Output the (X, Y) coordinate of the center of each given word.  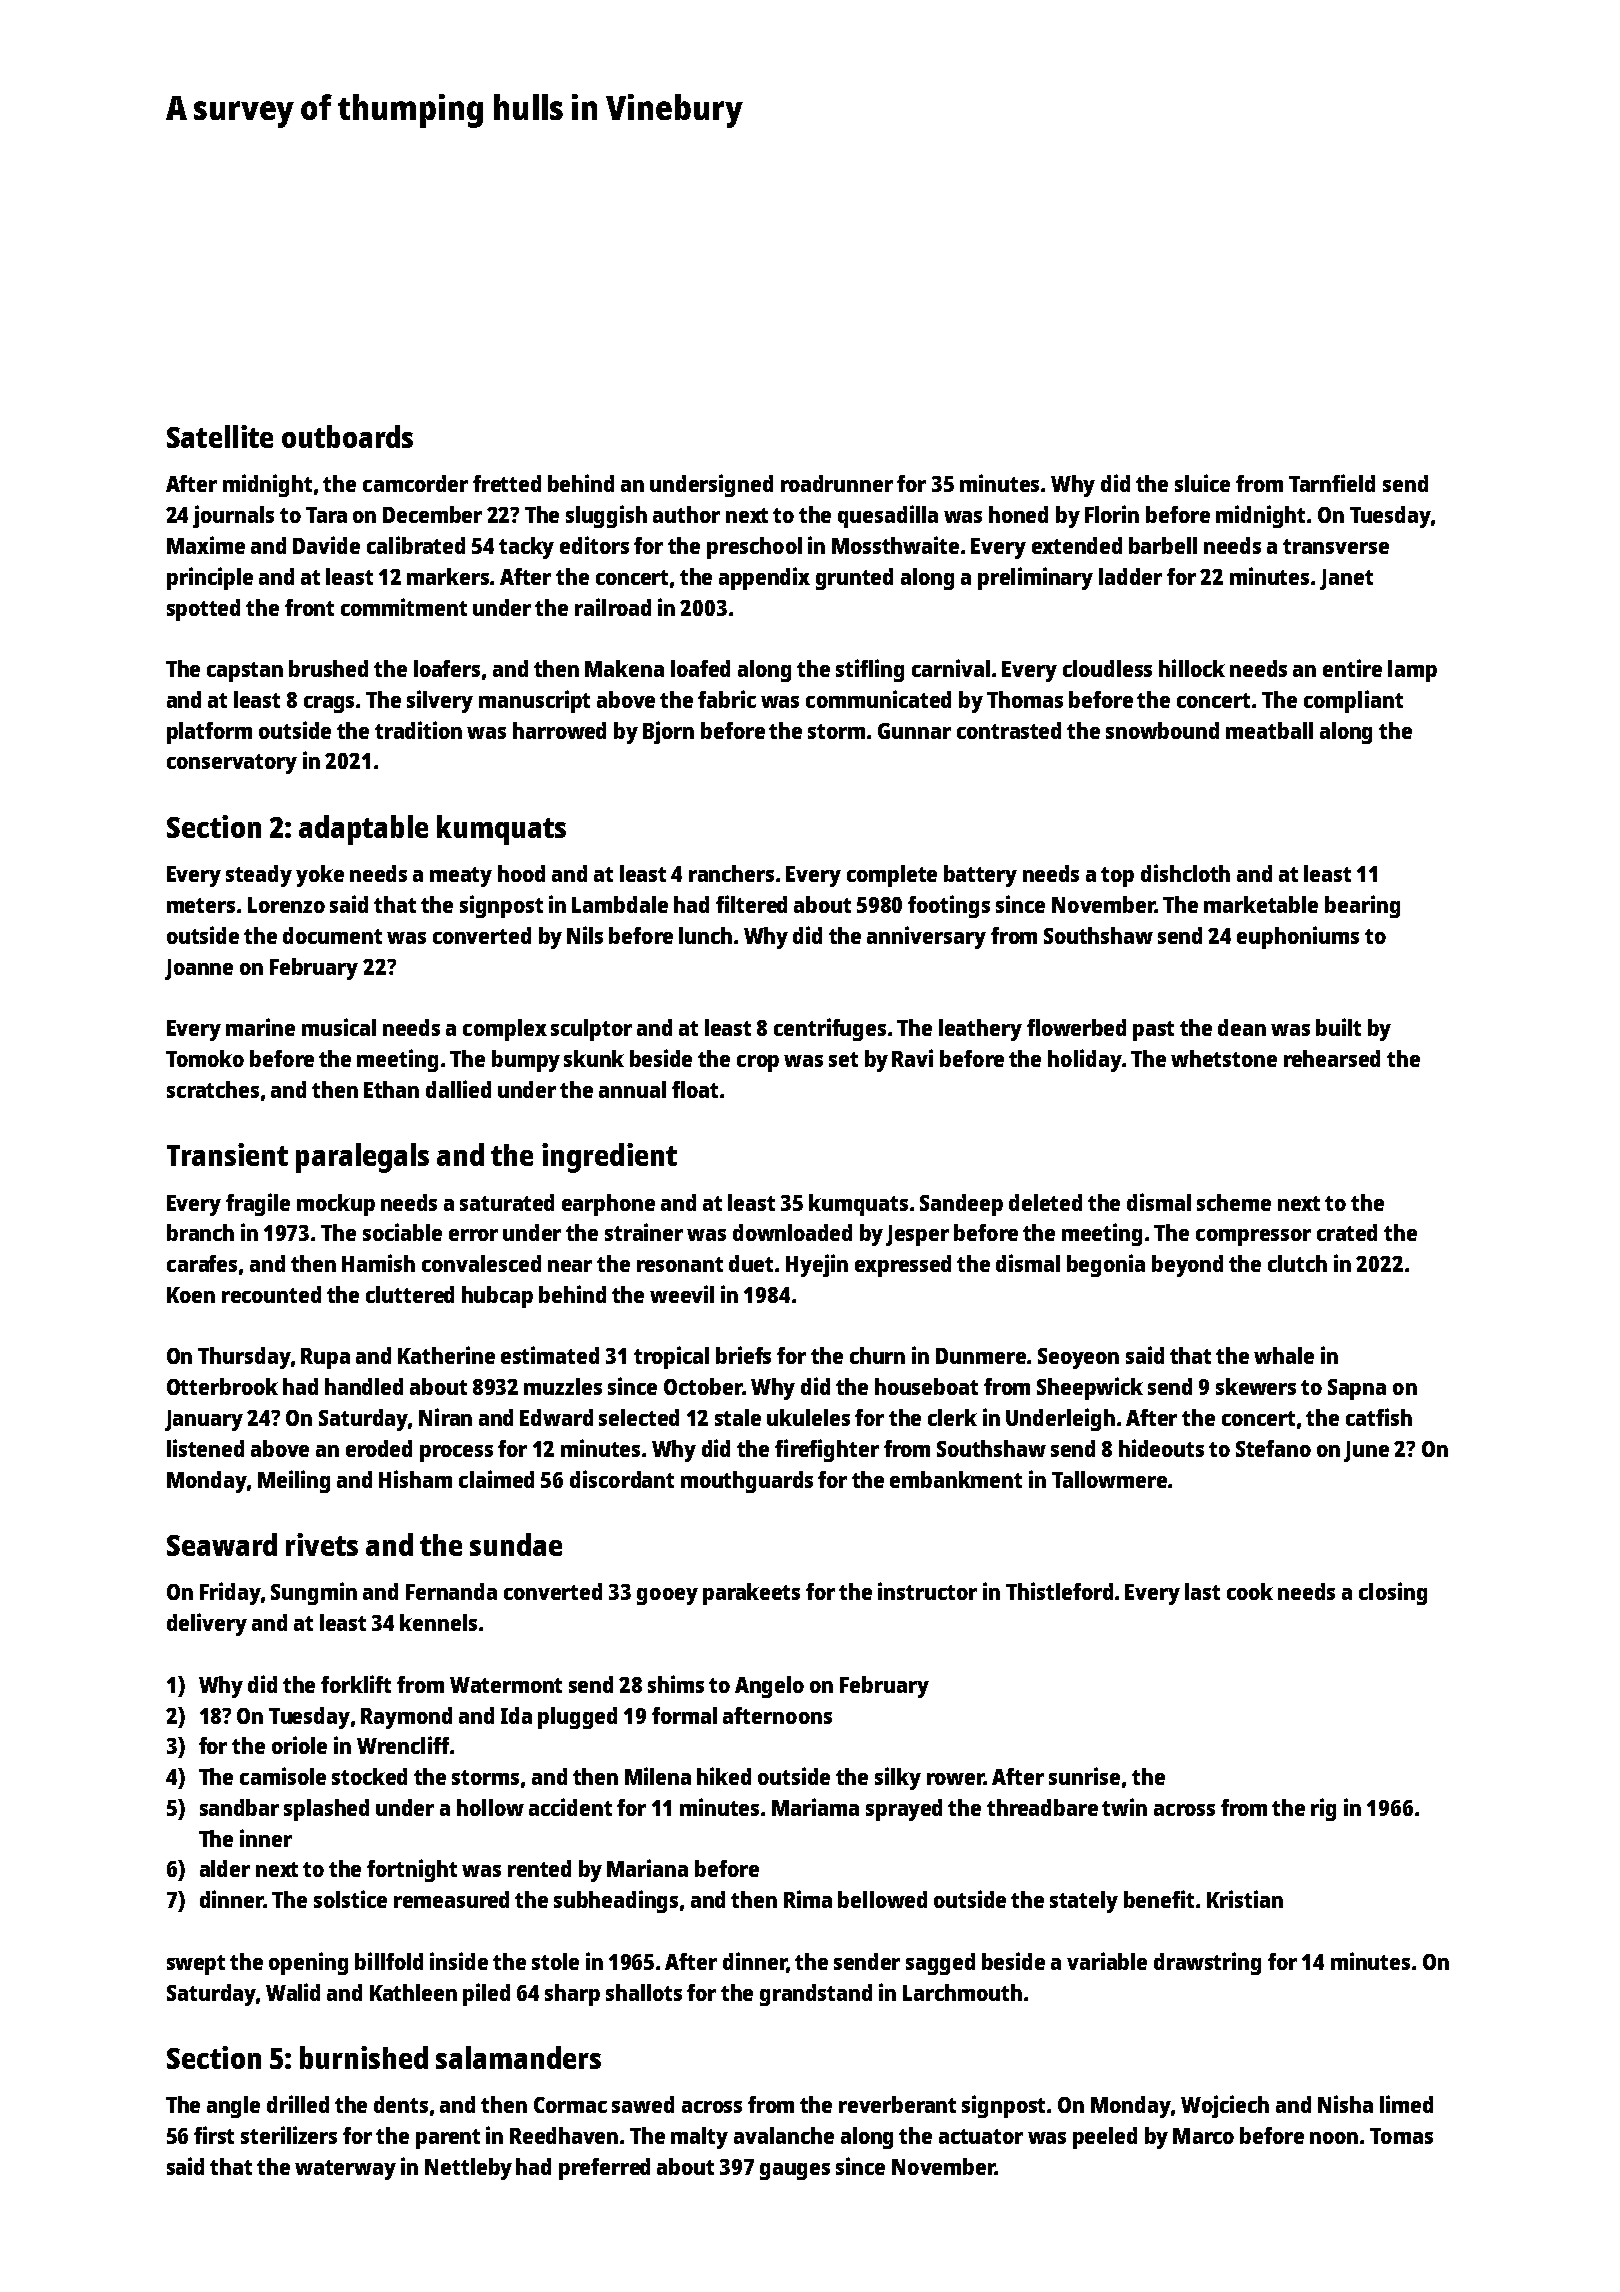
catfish (1379, 1417)
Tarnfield (1332, 483)
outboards (347, 436)
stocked (369, 1776)
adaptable (363, 830)
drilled (298, 2104)
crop (758, 1063)
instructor (927, 1591)
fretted (507, 483)
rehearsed (1332, 1058)
